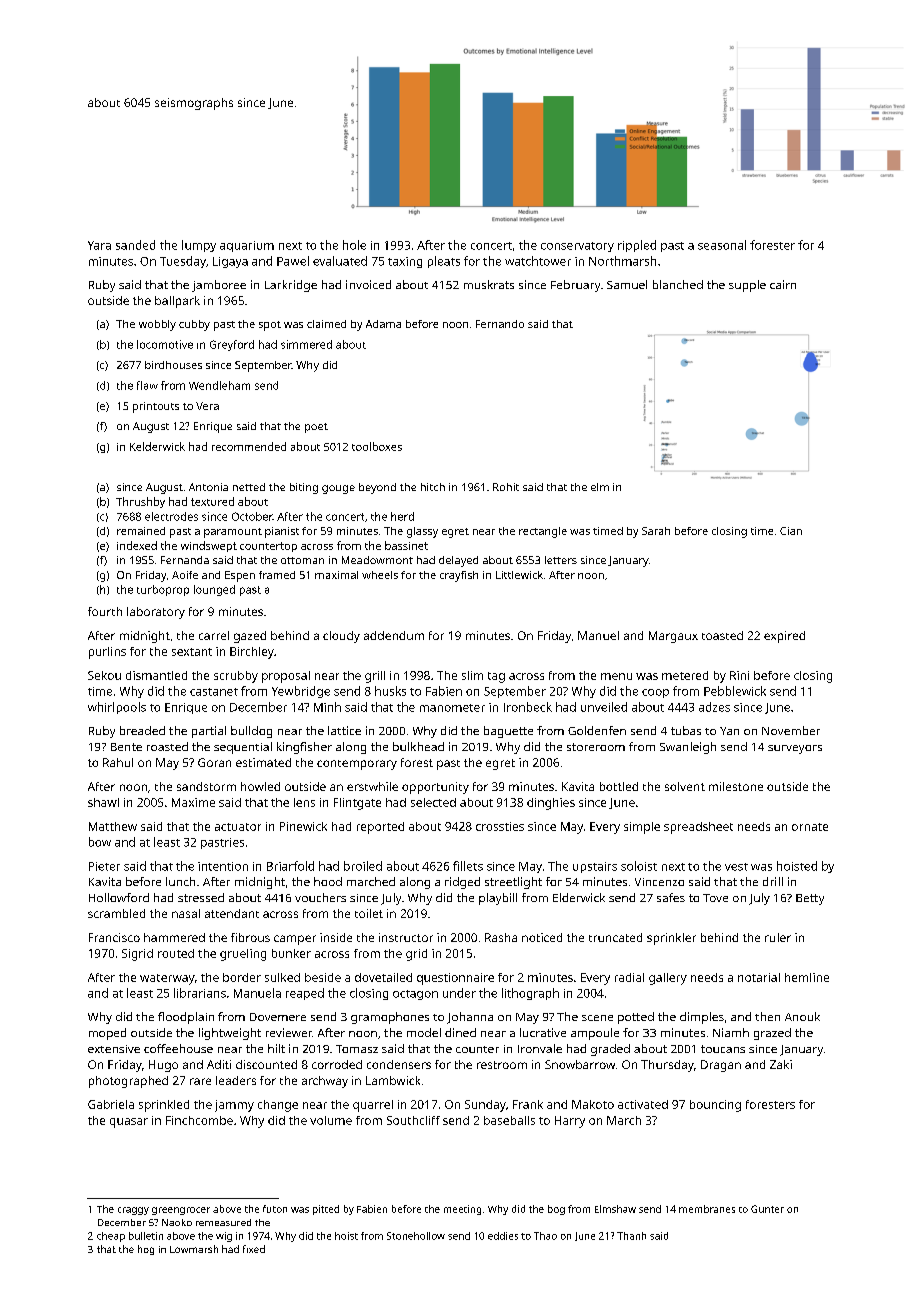 This image has height=1308, width=924. Describe the element at coordinates (736, 867) in the image. I see `vest` at that location.
